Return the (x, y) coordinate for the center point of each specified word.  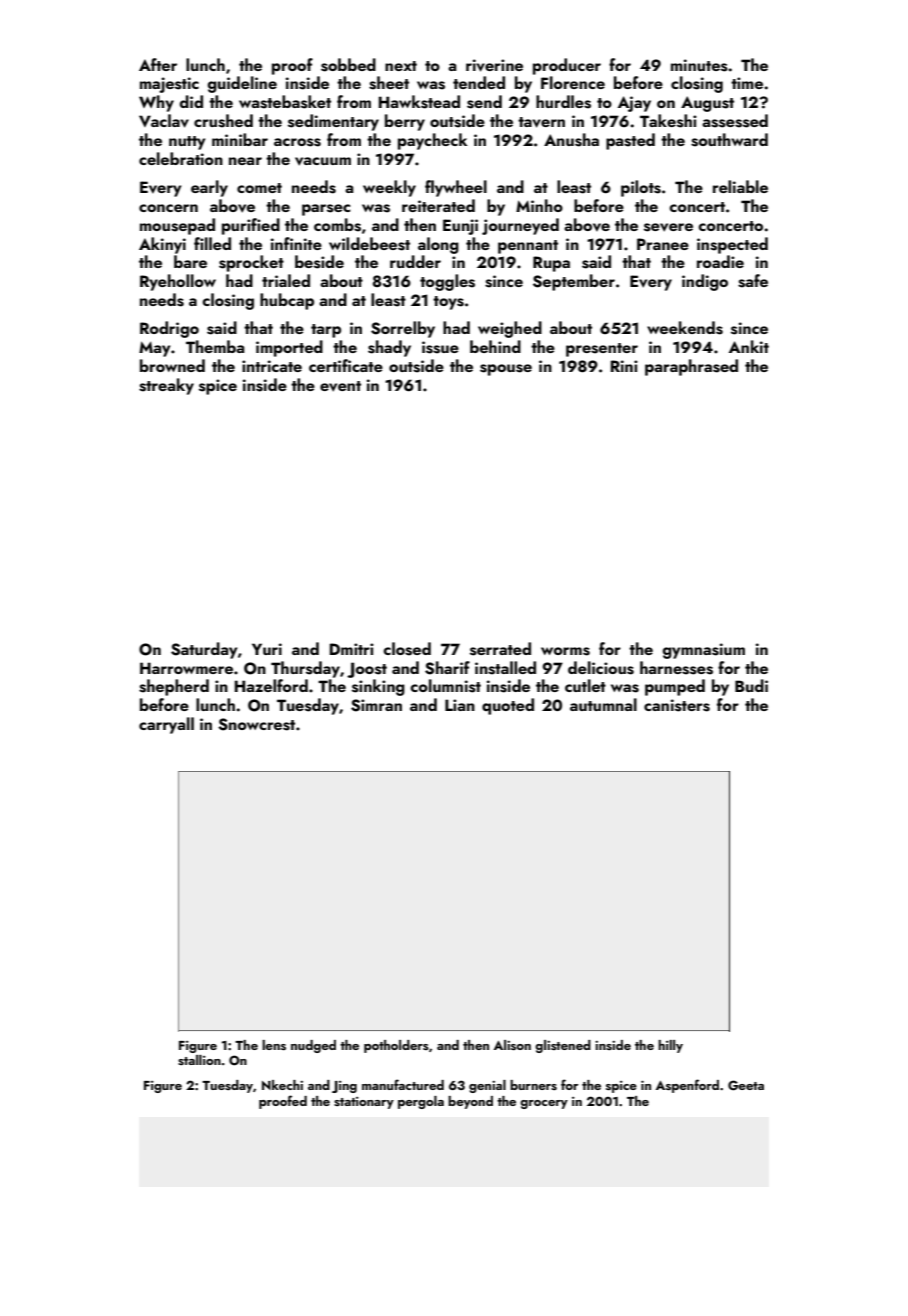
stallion (199, 1060)
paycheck (432, 141)
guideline (242, 84)
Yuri (267, 649)
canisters (677, 705)
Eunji (460, 227)
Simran (376, 705)
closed (407, 649)
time (747, 83)
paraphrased (691, 367)
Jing (344, 1087)
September (574, 282)
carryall (166, 725)
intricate (272, 366)
